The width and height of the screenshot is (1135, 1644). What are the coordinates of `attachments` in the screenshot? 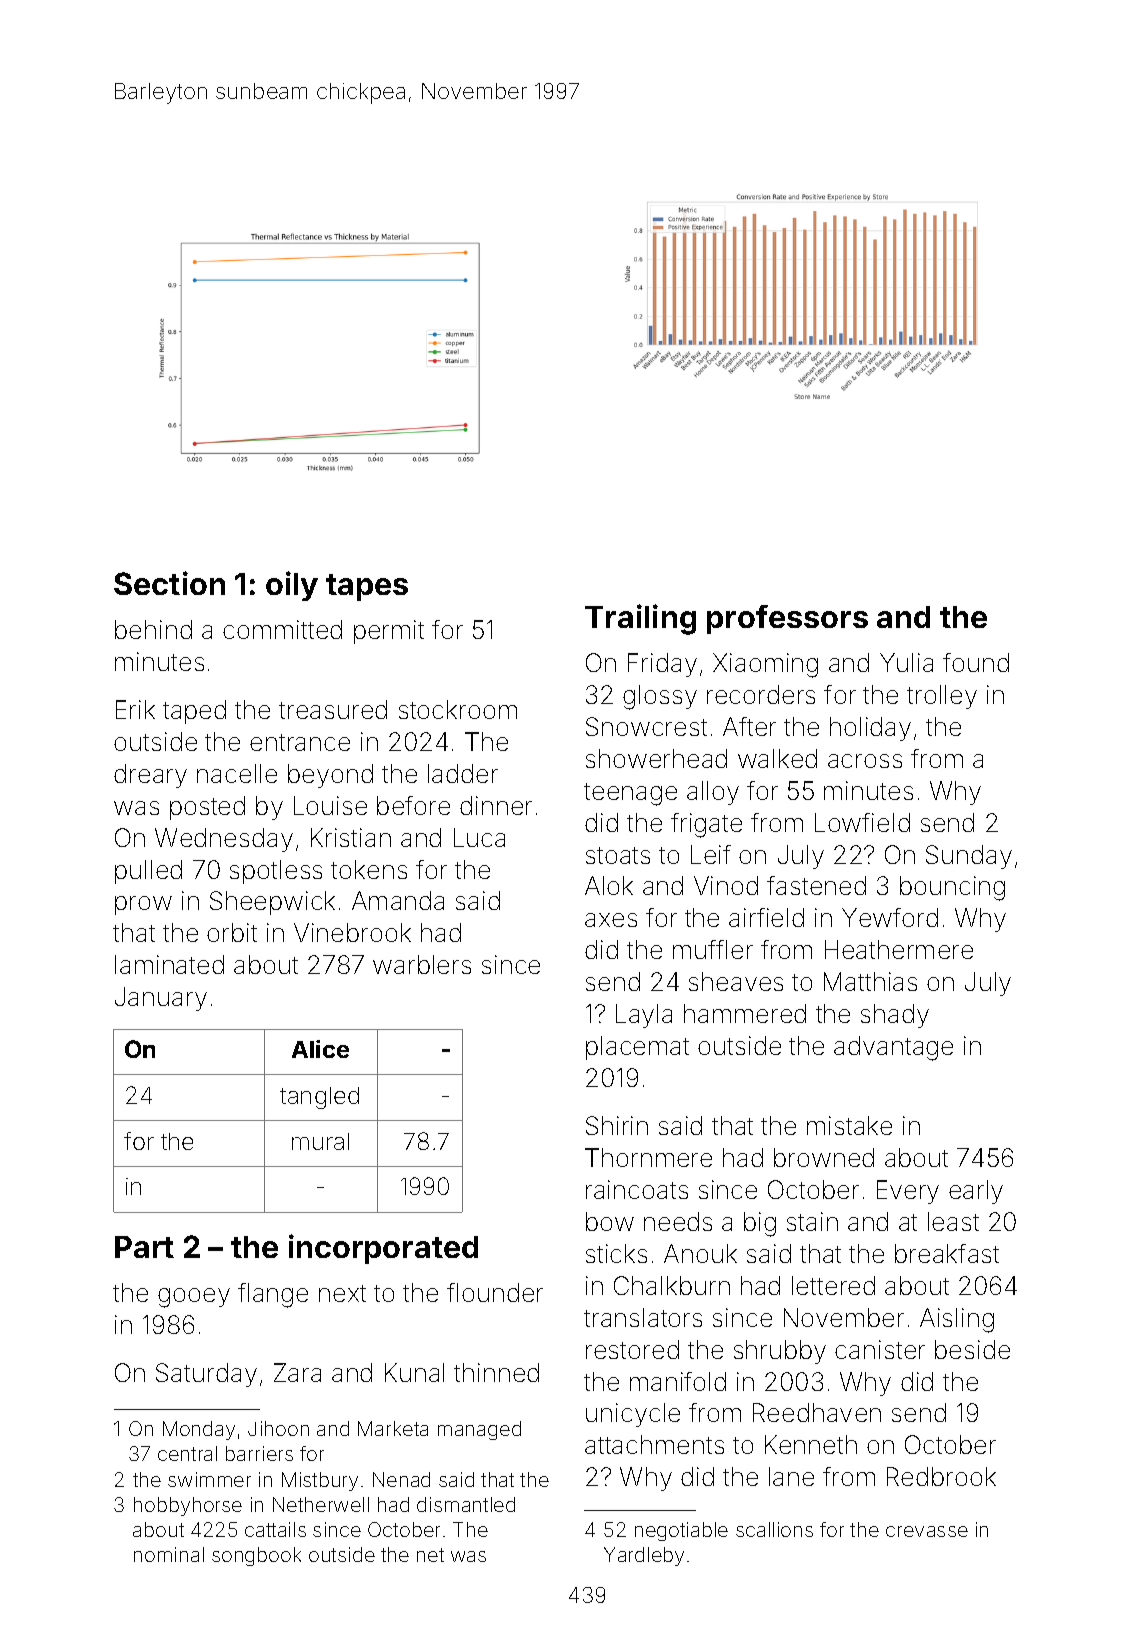 It's located at (654, 1444).
